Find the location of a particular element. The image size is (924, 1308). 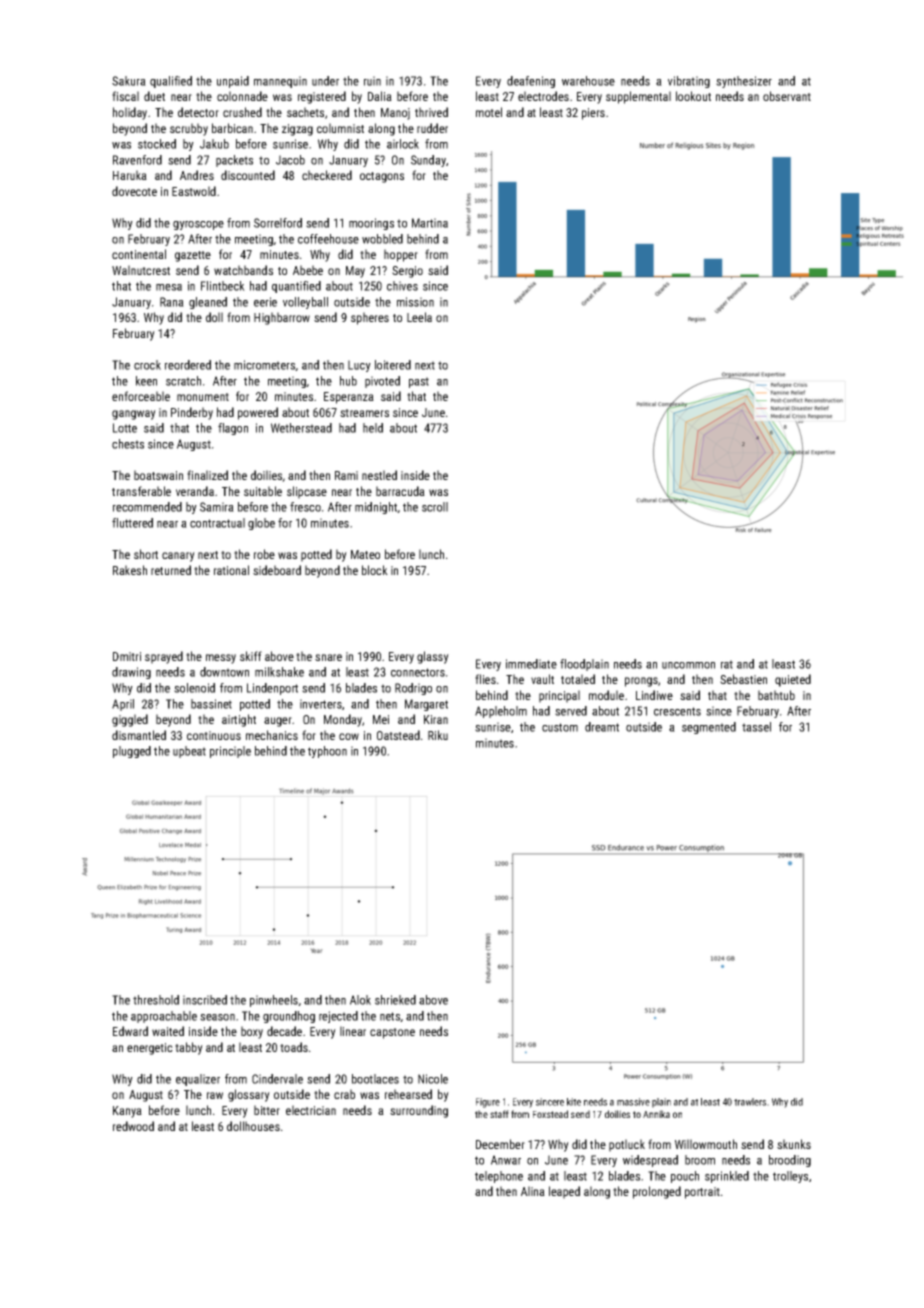

threshold is located at coordinates (156, 1000).
